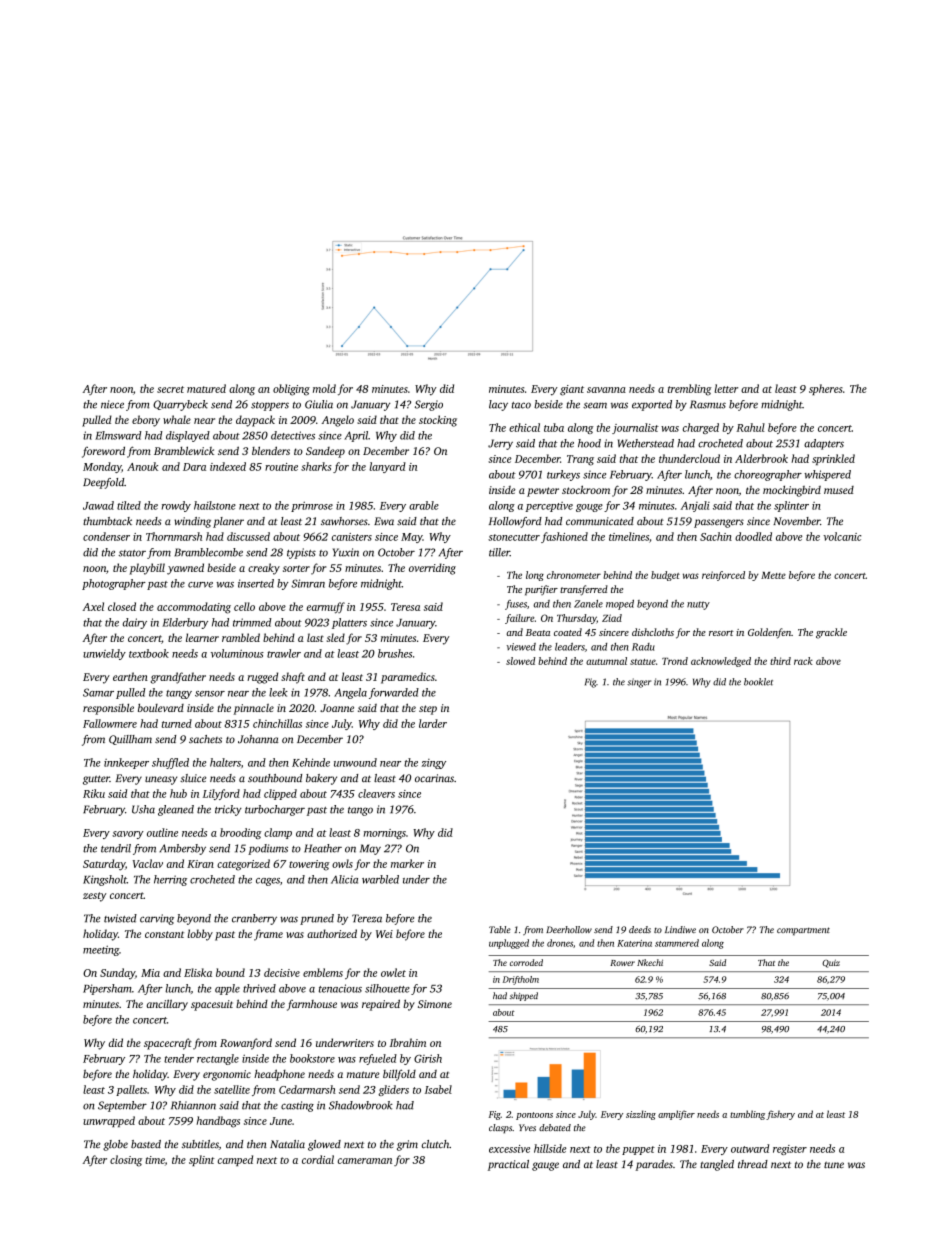 The height and width of the screenshot is (1233, 952). I want to click on Rower, so click(622, 963).
